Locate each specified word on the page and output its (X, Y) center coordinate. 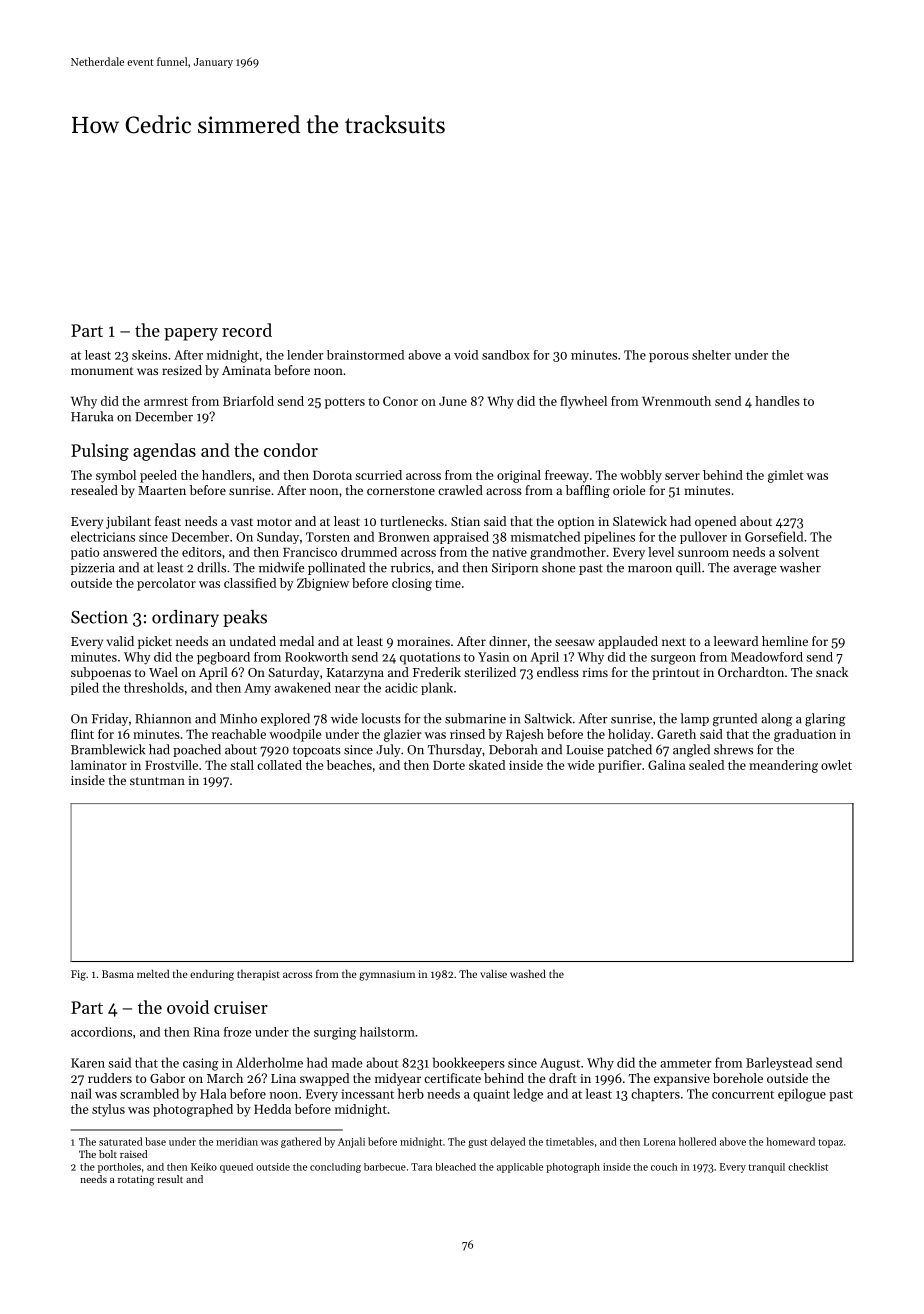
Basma (118, 974)
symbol (116, 476)
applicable (520, 1168)
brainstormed (365, 355)
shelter (711, 355)
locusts (381, 718)
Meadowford (767, 657)
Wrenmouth (676, 401)
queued (236, 1168)
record (247, 330)
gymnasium (387, 975)
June (453, 401)
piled (85, 688)
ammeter (685, 1063)
